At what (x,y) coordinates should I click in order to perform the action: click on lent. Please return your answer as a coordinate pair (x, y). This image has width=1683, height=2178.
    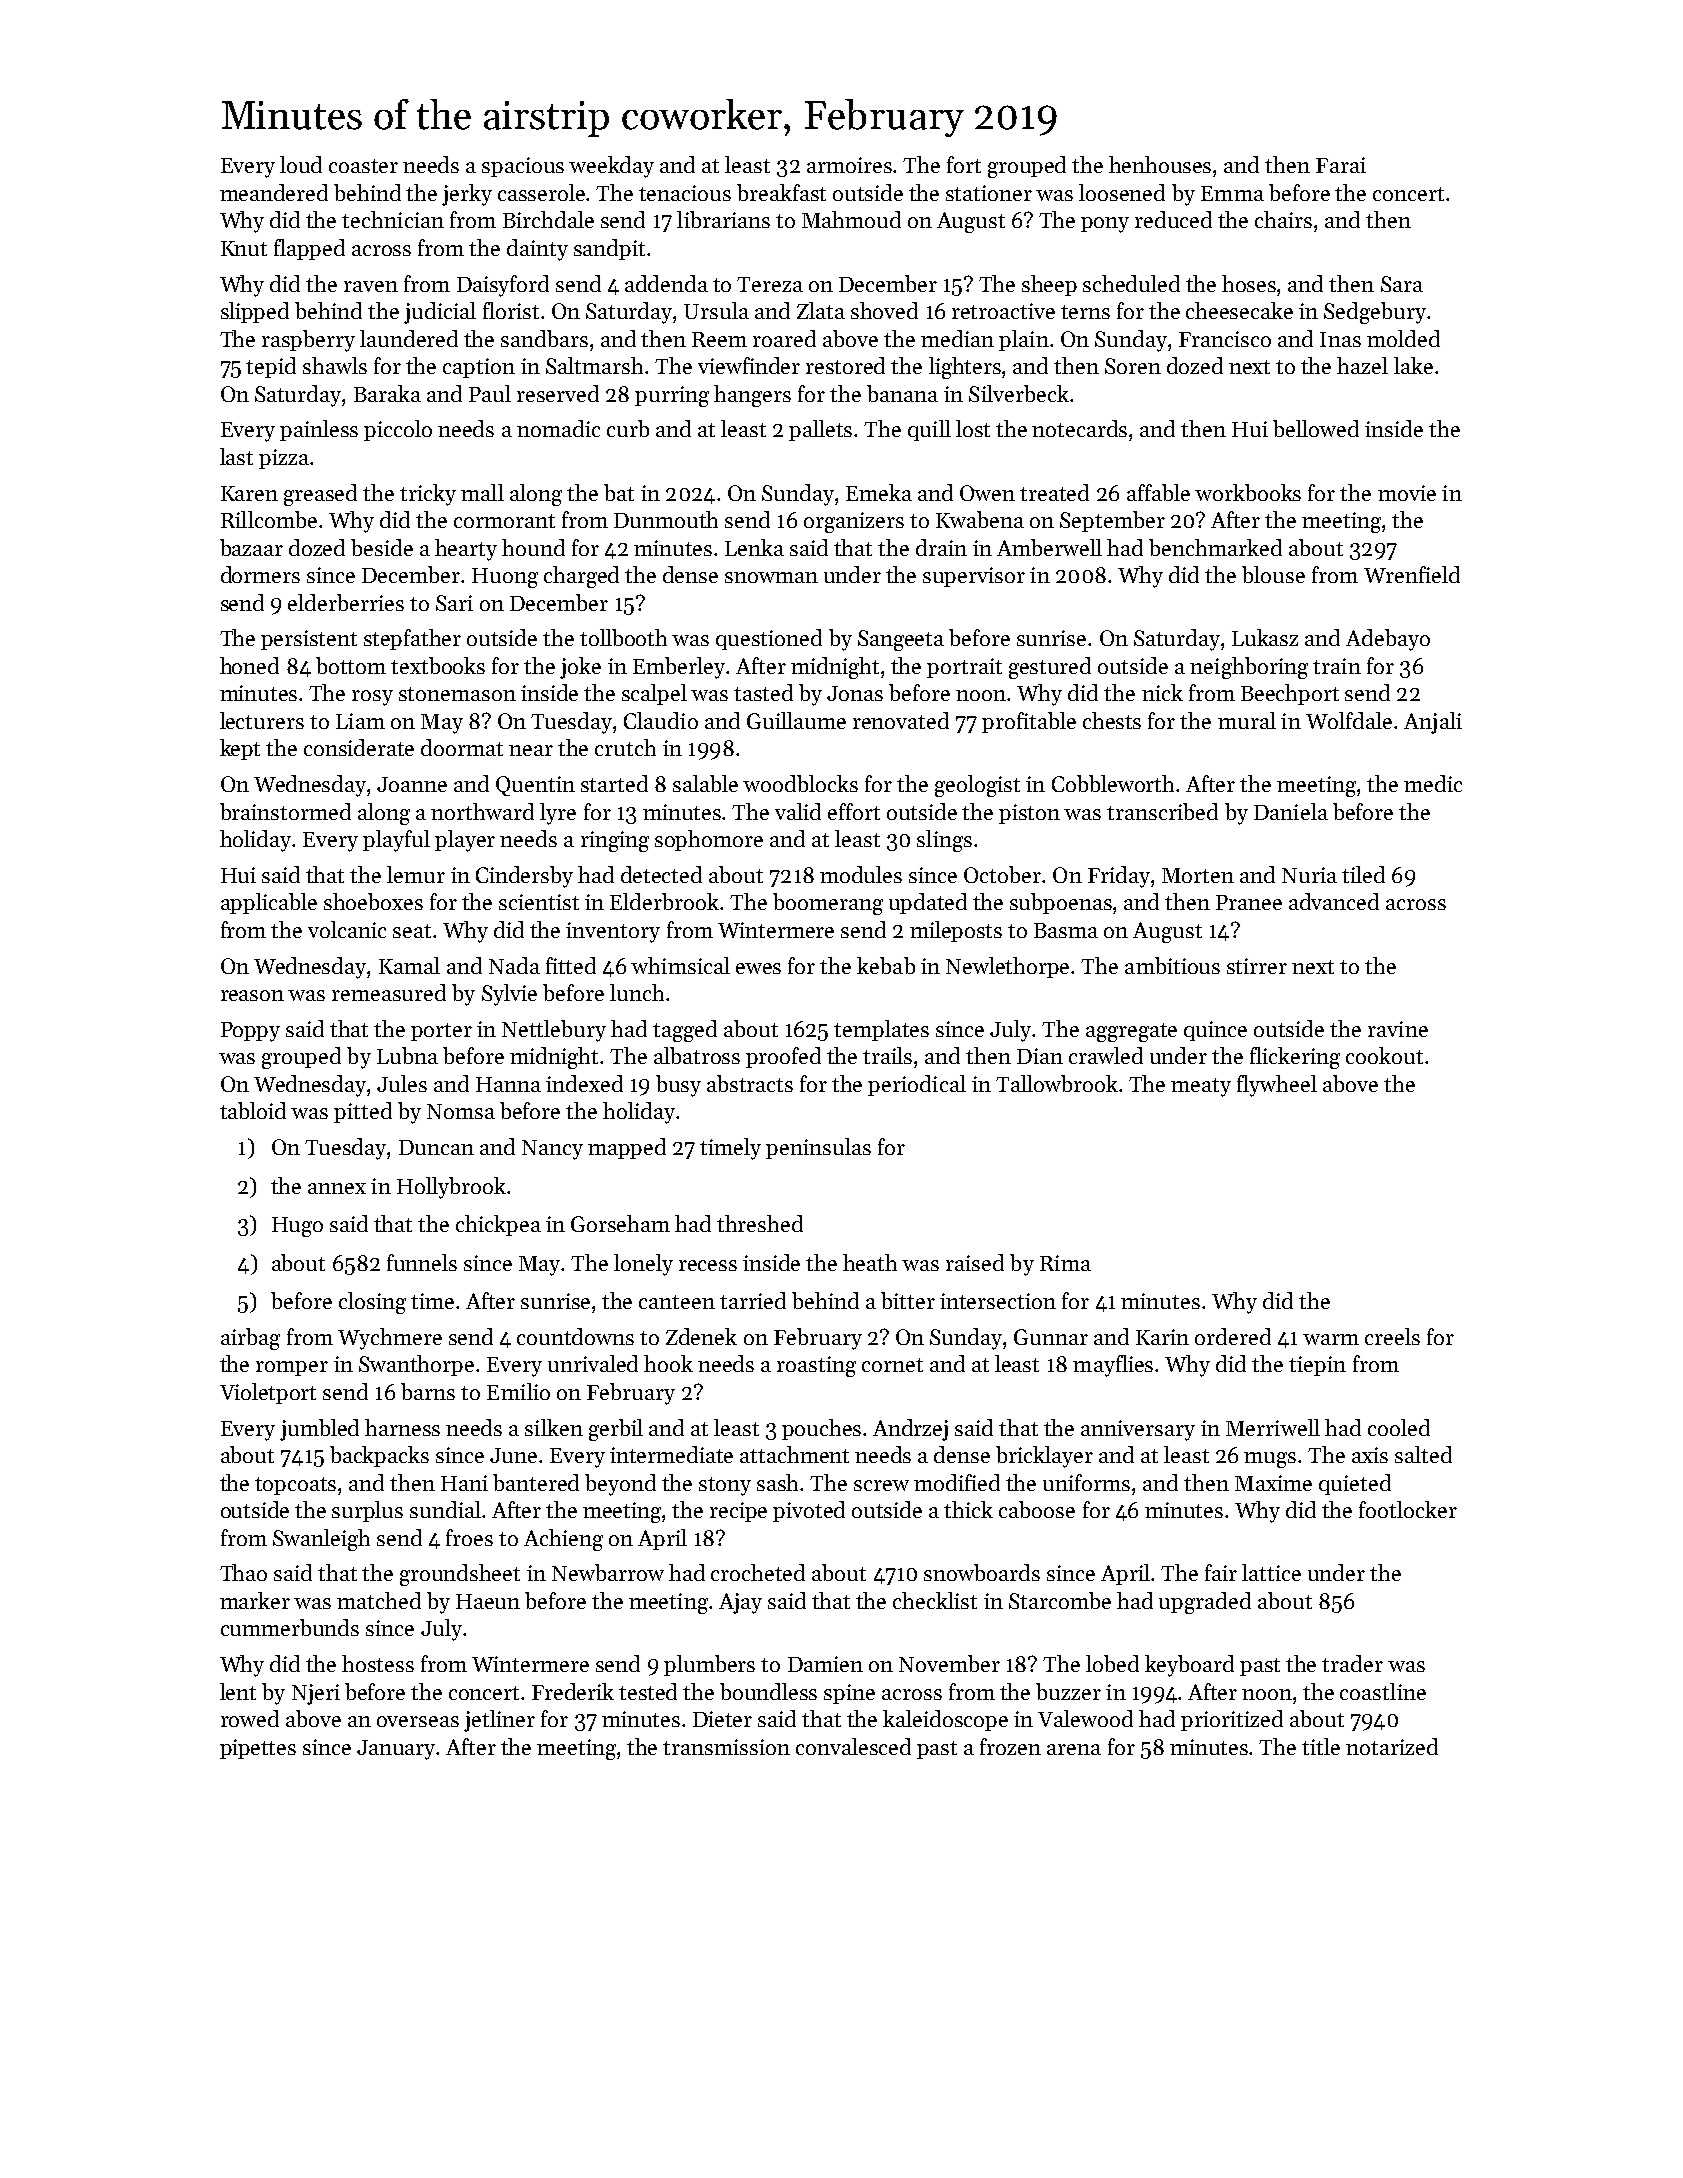
    Looking at the image, I should click on (238, 1691).
